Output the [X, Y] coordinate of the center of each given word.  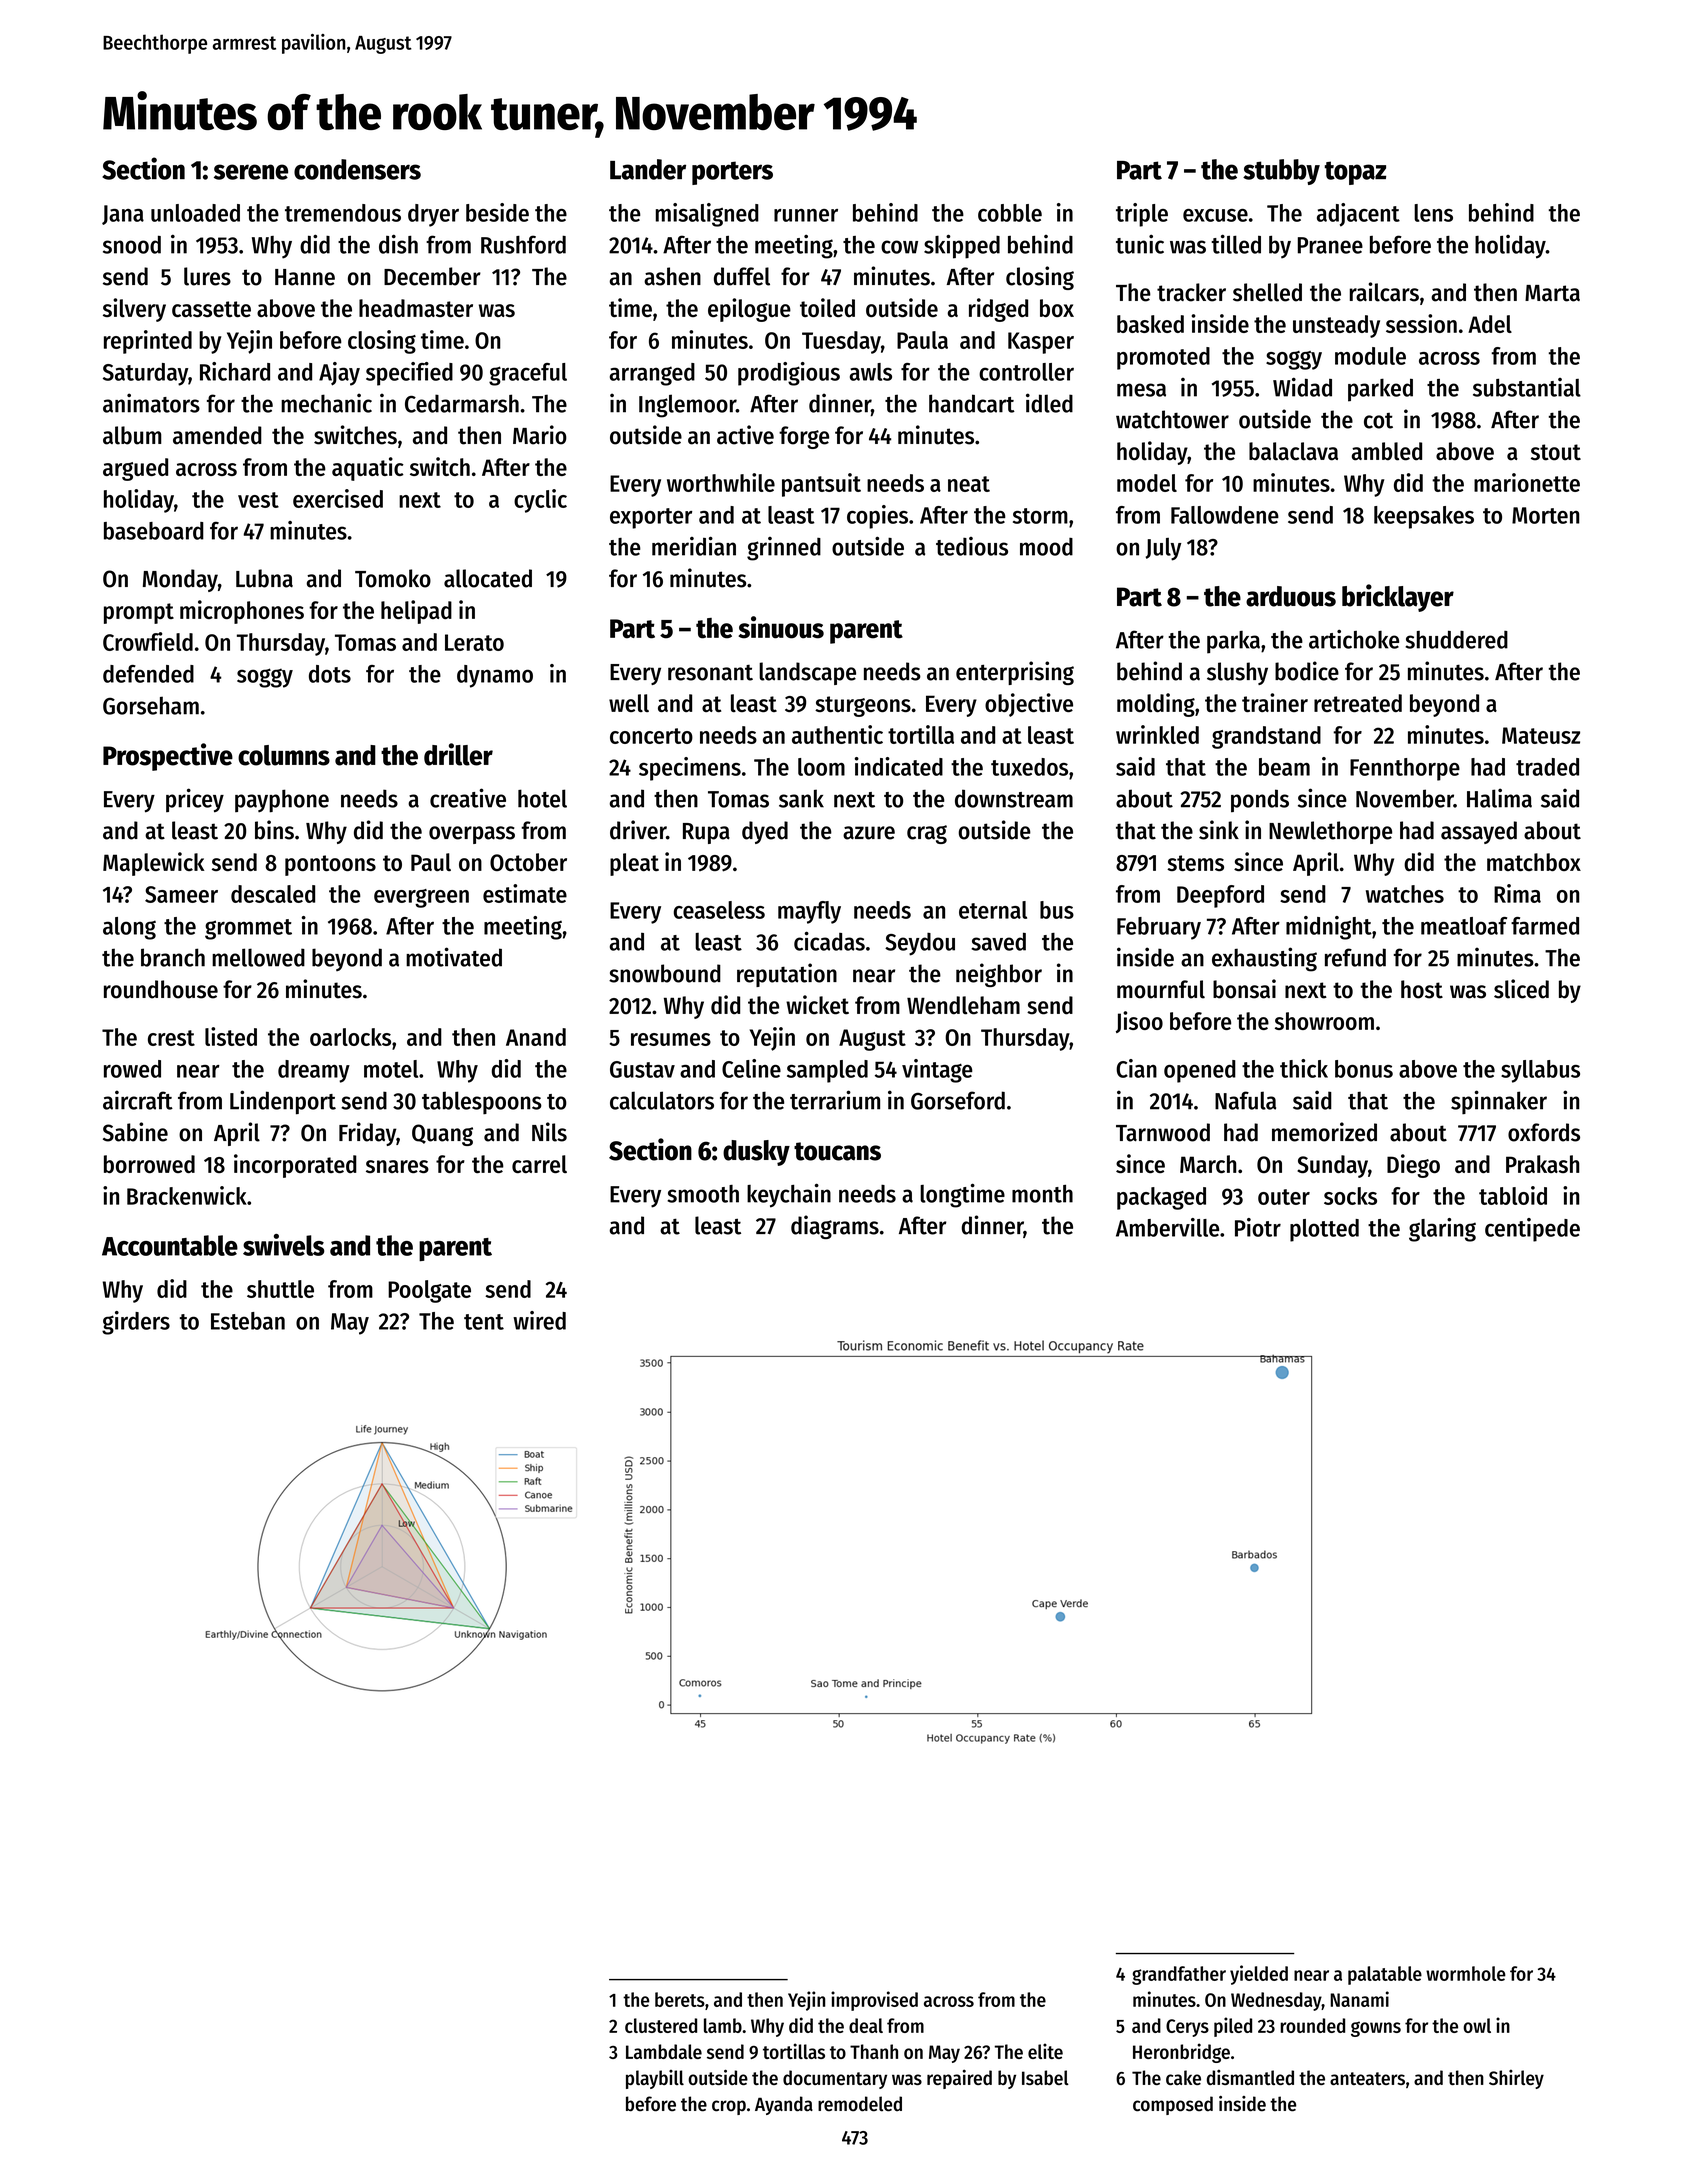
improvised [874, 2001]
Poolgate [429, 1291]
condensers [357, 169]
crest [171, 1038]
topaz [1355, 173]
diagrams [835, 1227]
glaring [1442, 1230]
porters [732, 173]
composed [1173, 2105]
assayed [1479, 832]
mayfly [809, 912]
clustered [661, 2025]
